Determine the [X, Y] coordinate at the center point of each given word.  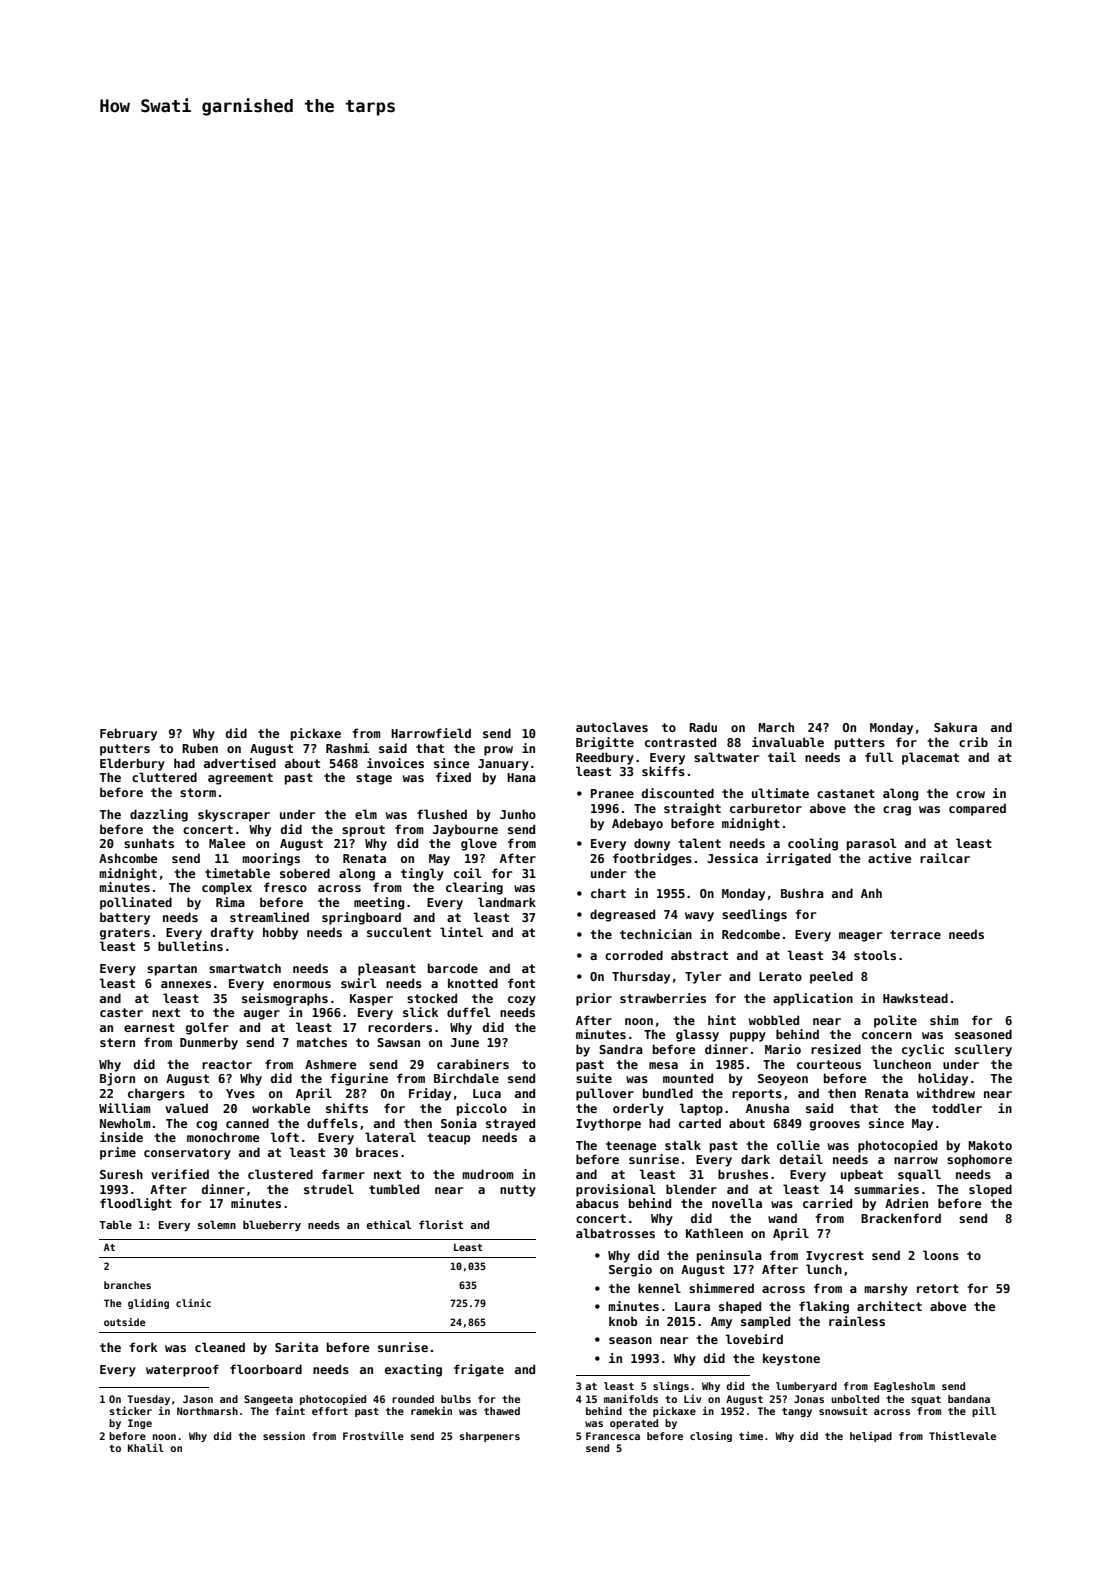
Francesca [613, 1436]
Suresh [121, 1174]
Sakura [955, 727]
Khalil [146, 1447]
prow [498, 751]
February [128, 734]
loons [941, 1255]
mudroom [488, 1174]
